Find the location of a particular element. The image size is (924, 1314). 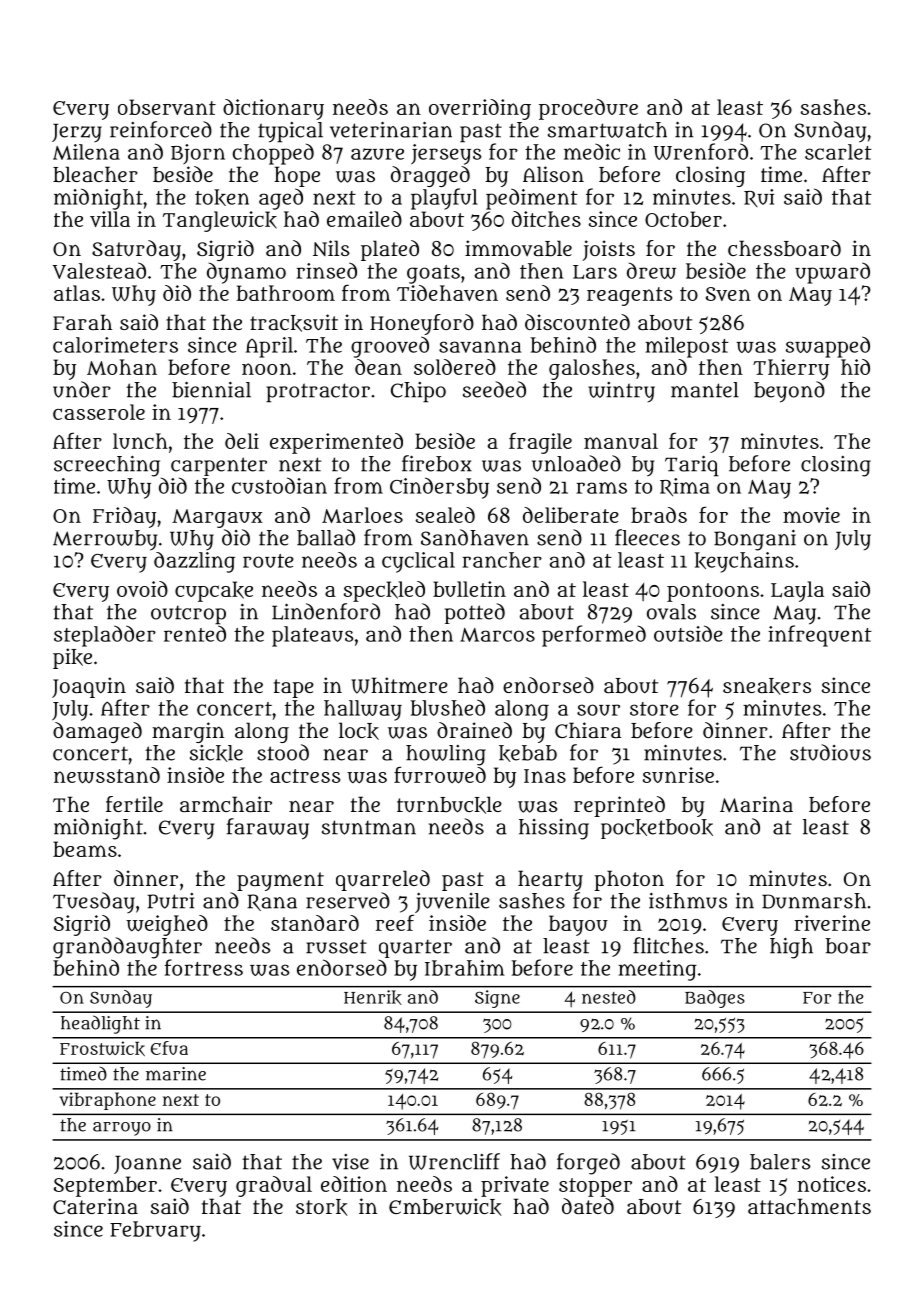

screeching is located at coordinates (107, 466).
